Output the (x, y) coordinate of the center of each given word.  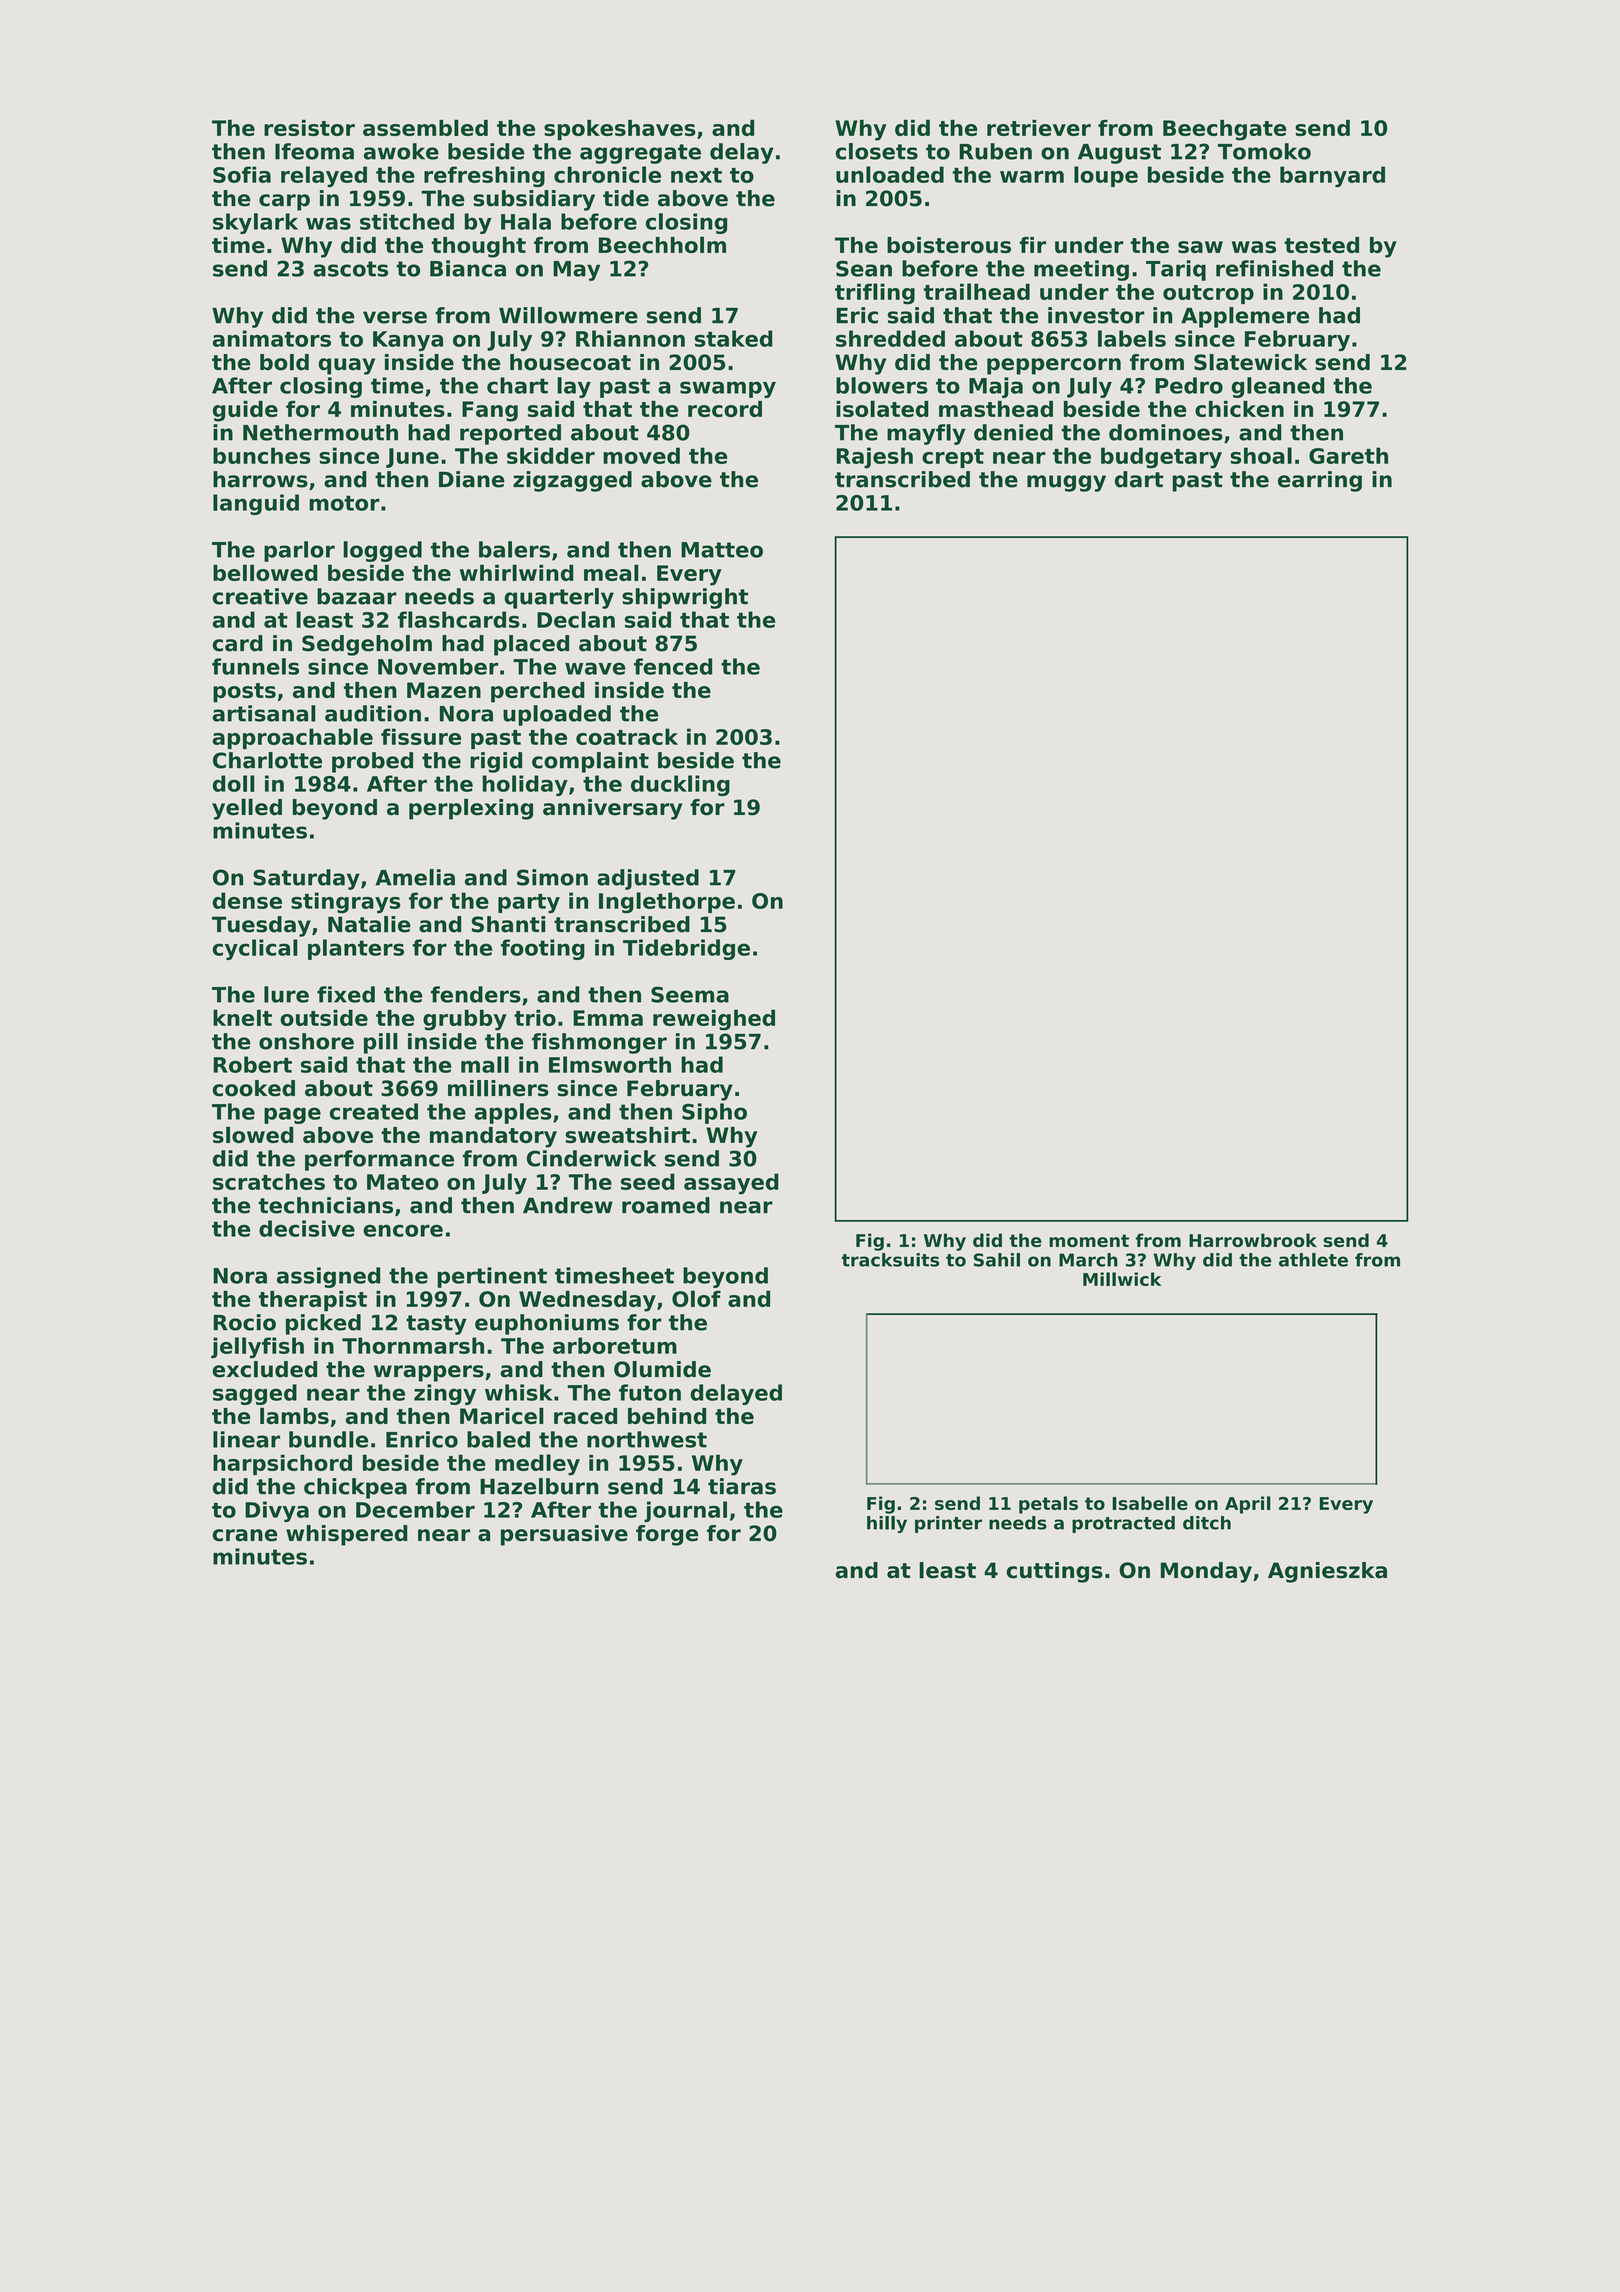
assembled (425, 127)
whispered (346, 1535)
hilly (887, 1524)
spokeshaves (620, 130)
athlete (1313, 1260)
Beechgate (1224, 130)
